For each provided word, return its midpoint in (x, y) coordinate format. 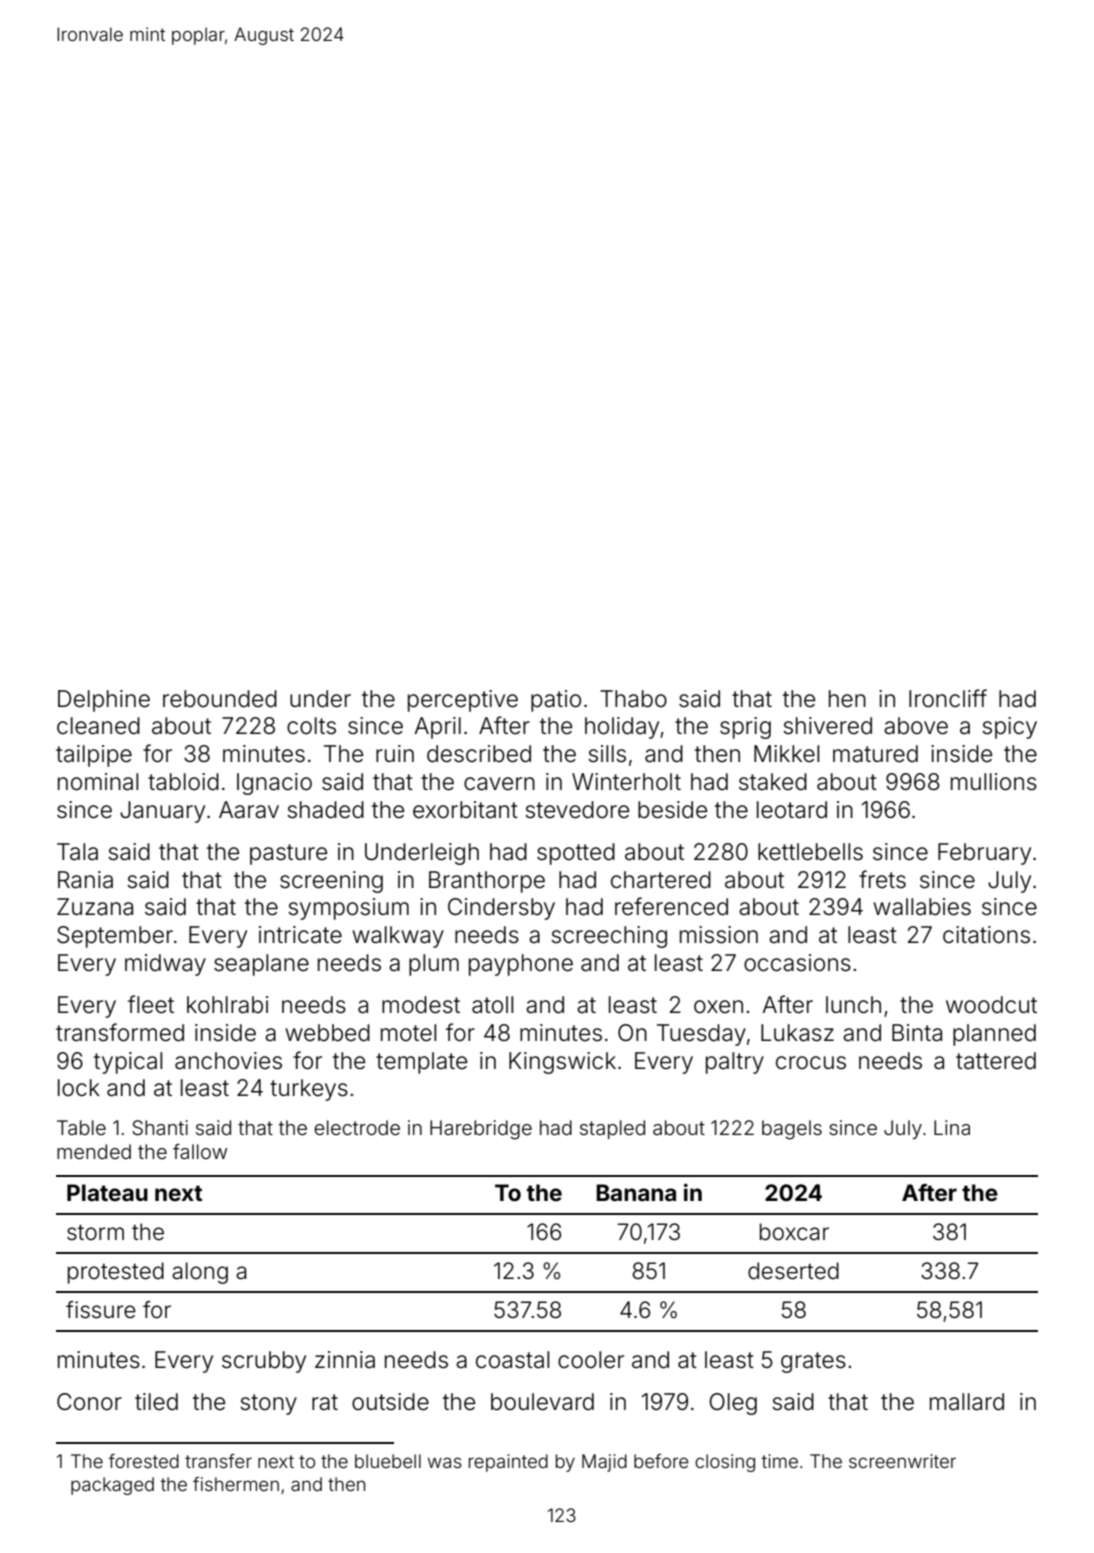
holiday (622, 728)
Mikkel (786, 754)
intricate (300, 935)
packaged (112, 1486)
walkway (398, 937)
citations (986, 935)
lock (79, 1088)
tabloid (183, 782)
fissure (101, 1310)
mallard (967, 1402)
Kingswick (562, 1063)
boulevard (542, 1402)
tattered (996, 1061)
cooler (591, 1360)
